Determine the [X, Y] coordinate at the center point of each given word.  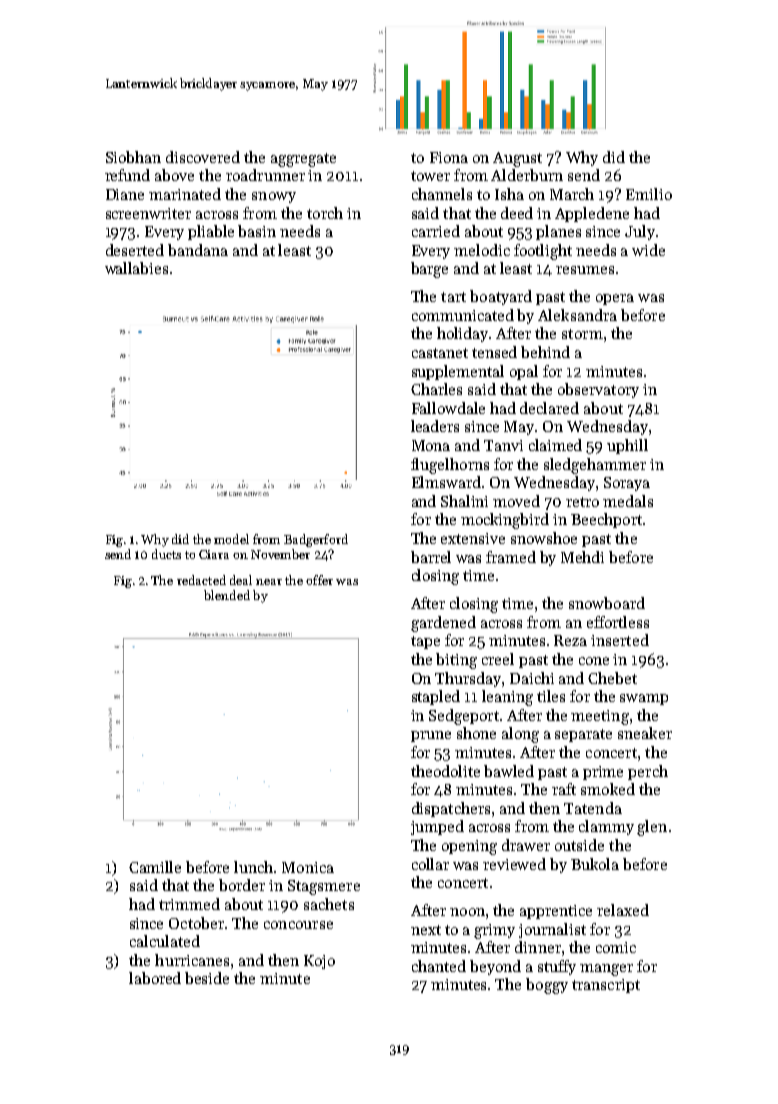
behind [545, 352]
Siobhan [133, 157]
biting [456, 661]
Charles [436, 389]
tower [430, 176]
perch [648, 772]
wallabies [136, 268]
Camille [155, 867]
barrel [431, 557]
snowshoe [544, 538]
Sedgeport [464, 717]
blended [227, 595]
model [231, 539]
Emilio [649, 194]
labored [155, 978]
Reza [570, 640]
